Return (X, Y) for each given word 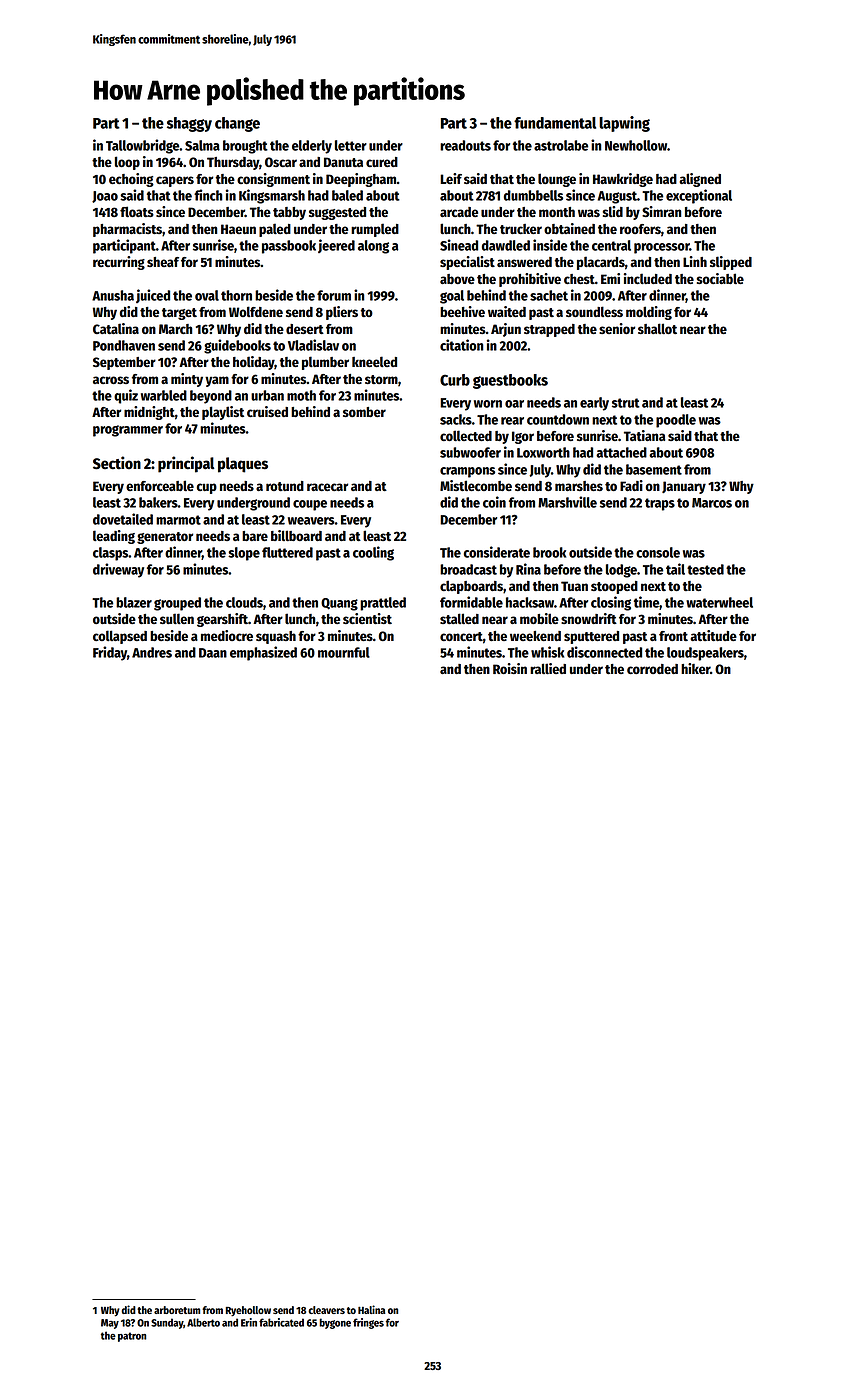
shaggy (189, 124)
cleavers (326, 1310)
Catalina (116, 328)
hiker (695, 668)
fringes (368, 1323)
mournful (344, 652)
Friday (110, 653)
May (110, 1324)
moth (301, 395)
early (594, 404)
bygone (335, 1323)
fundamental (555, 123)
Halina (371, 1309)
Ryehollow (248, 1311)
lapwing (624, 124)
